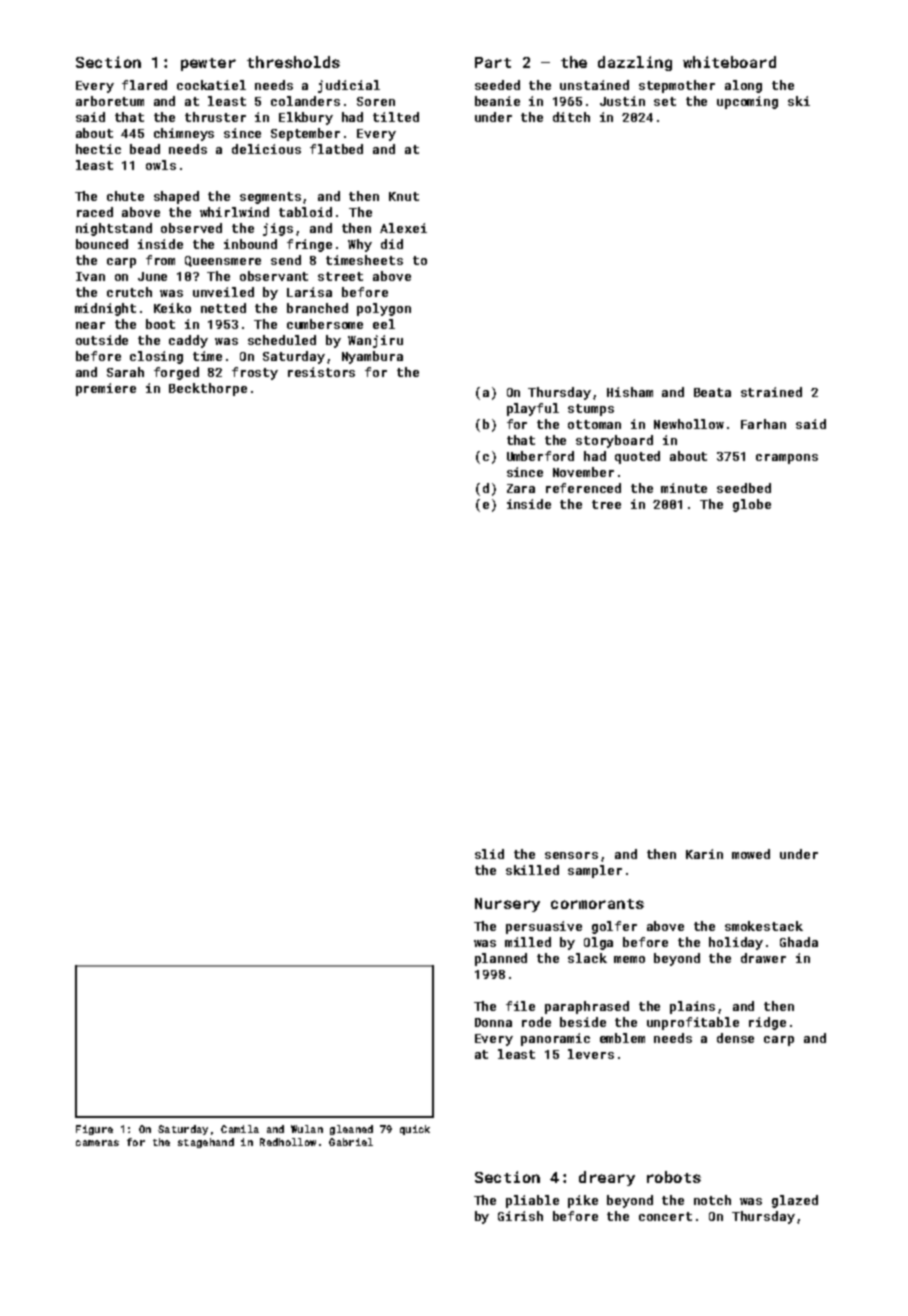  Describe the element at coordinates (771, 392) in the image. I see `strained` at that location.
